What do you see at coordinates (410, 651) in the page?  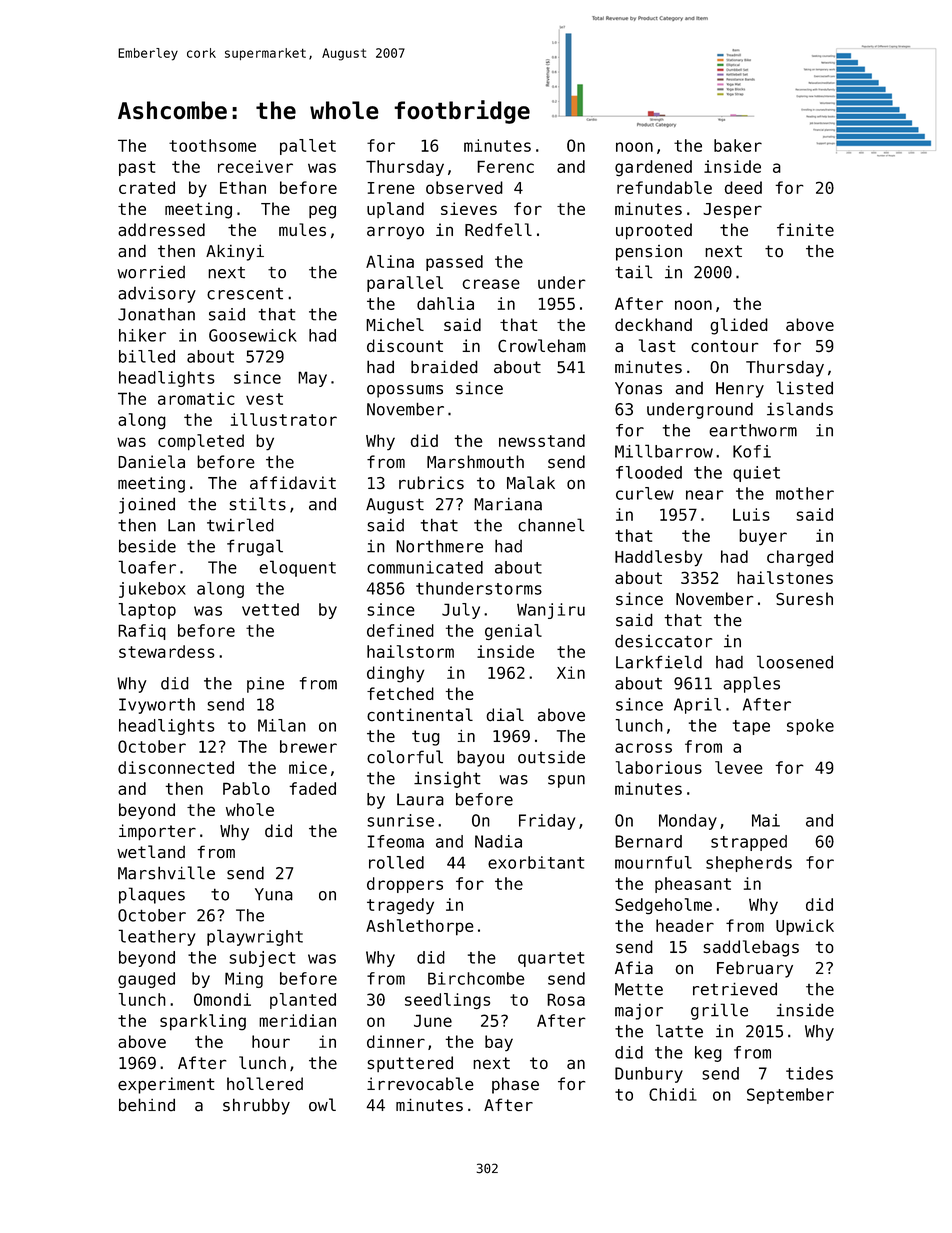 I see `hailstorm` at bounding box center [410, 651].
